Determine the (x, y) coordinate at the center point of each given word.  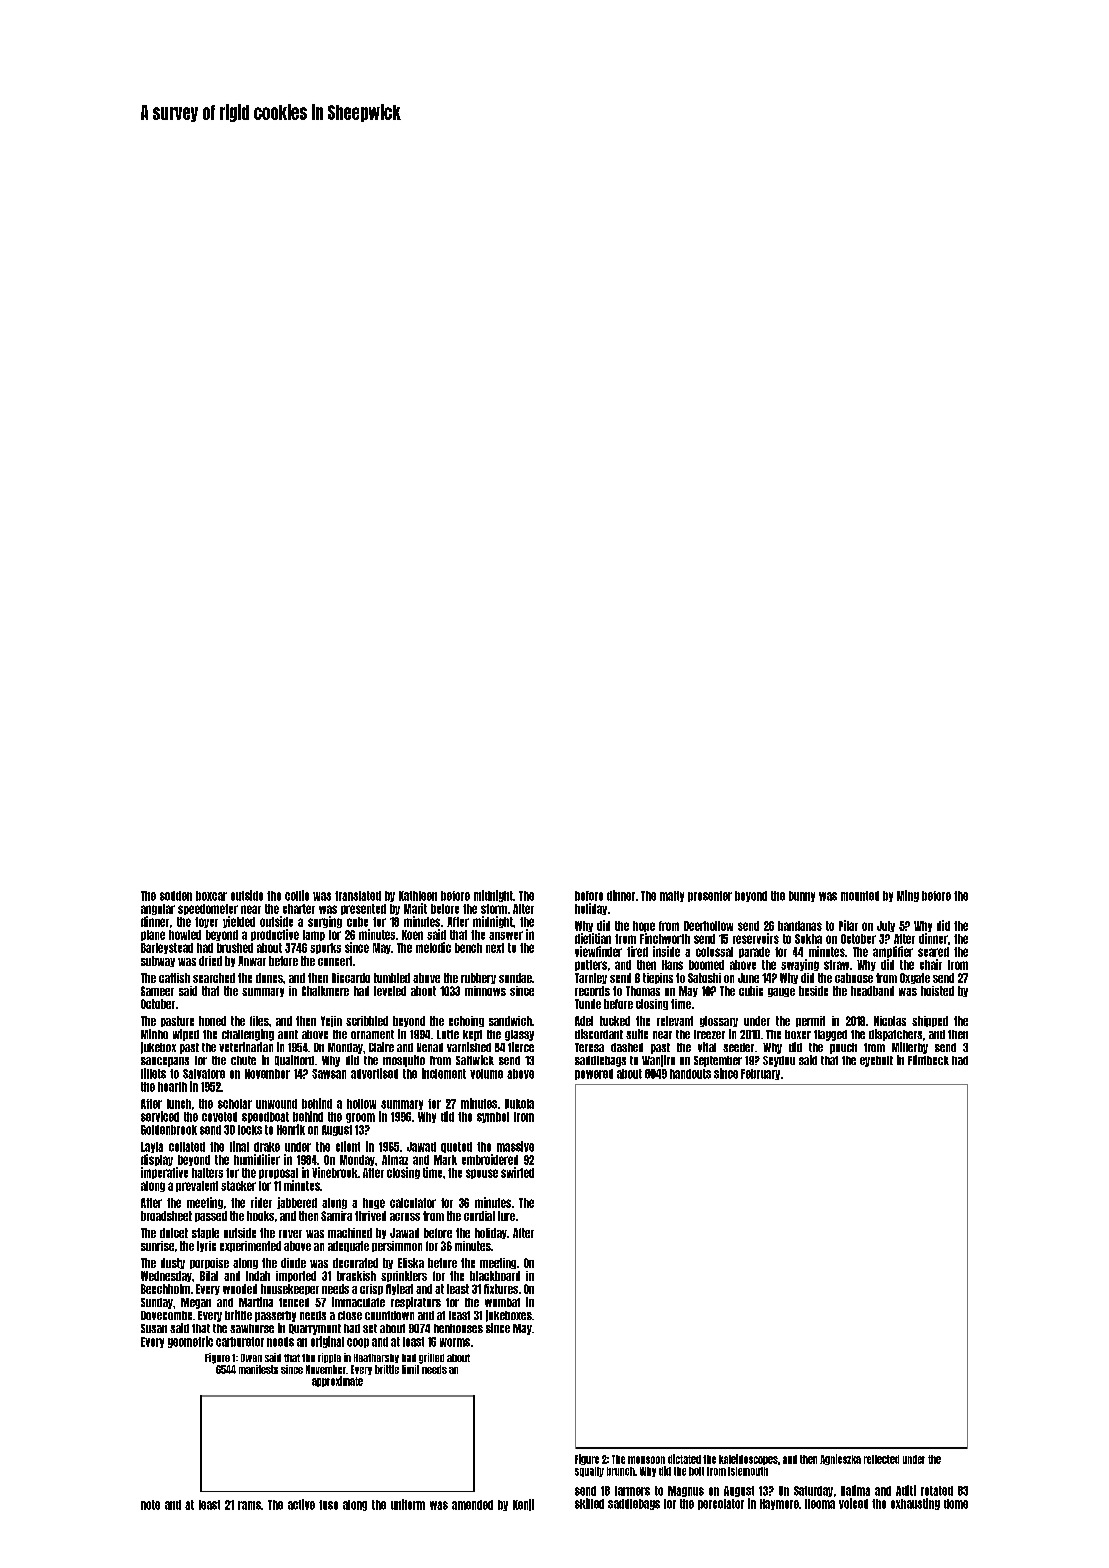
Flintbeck (928, 1060)
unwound (276, 1104)
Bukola (519, 1104)
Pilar (848, 925)
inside (666, 951)
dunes (269, 978)
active (301, 1504)
